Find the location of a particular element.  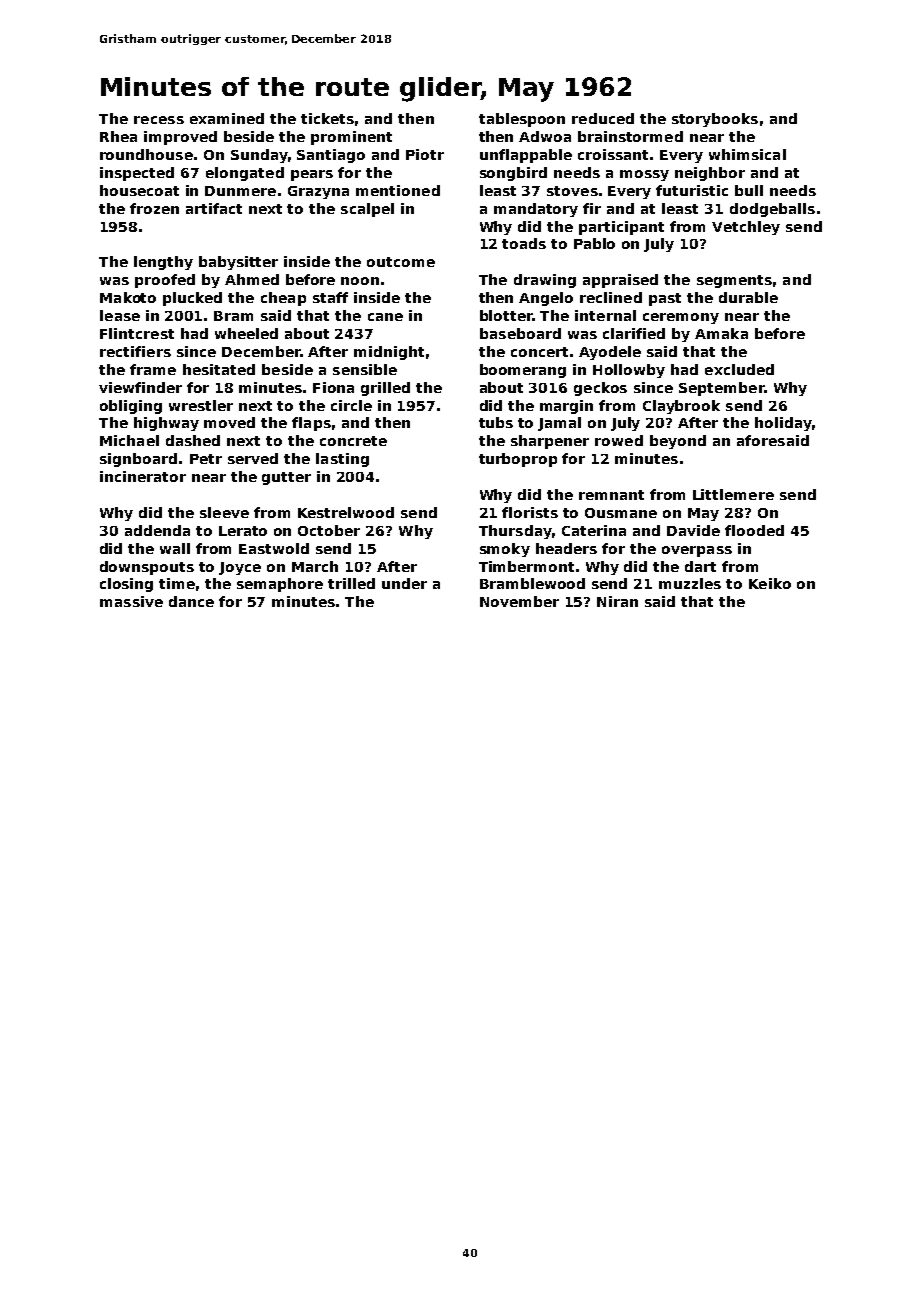

tickets is located at coordinates (327, 118).
